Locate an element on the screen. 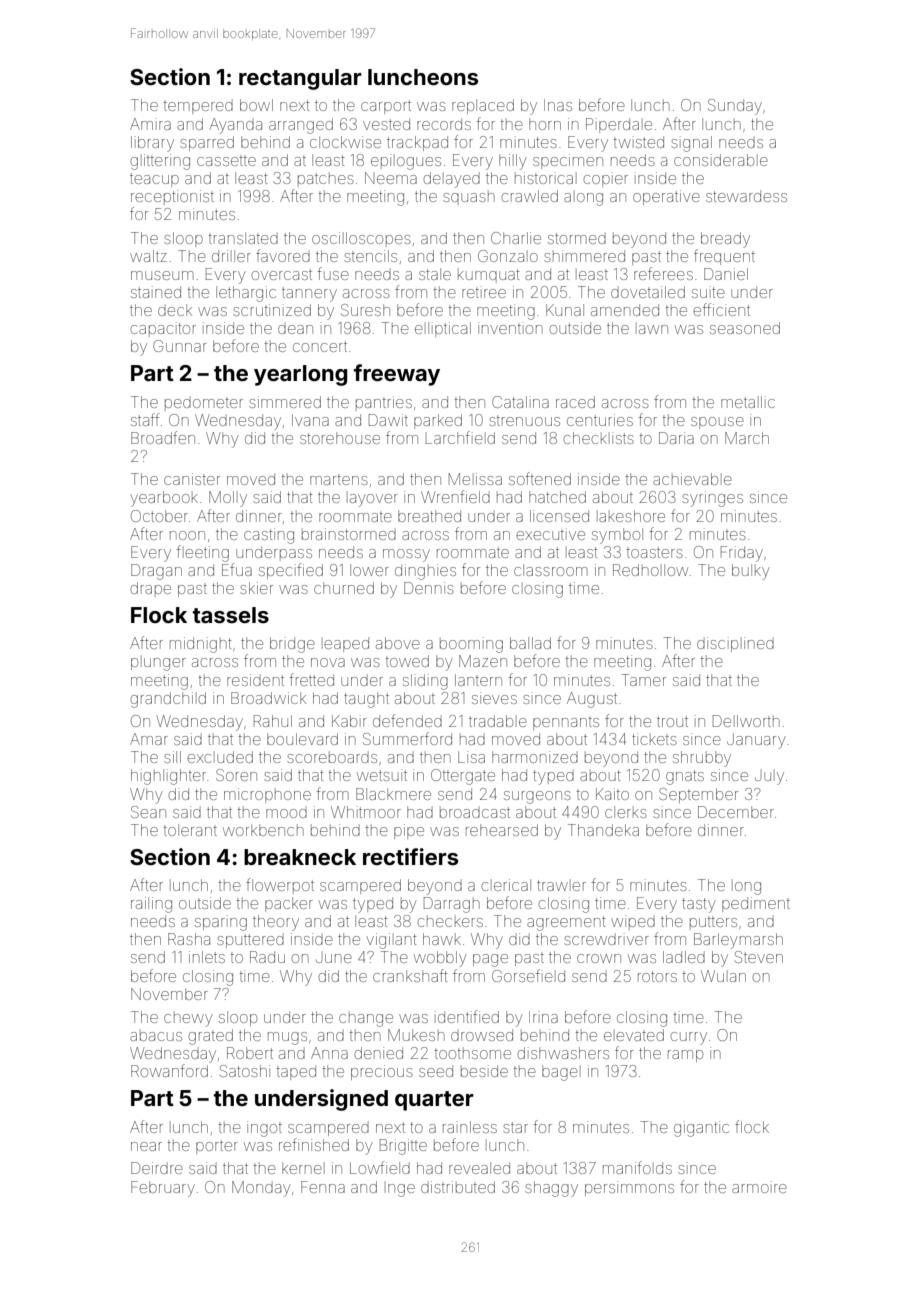  Sunday is located at coordinates (735, 107).
